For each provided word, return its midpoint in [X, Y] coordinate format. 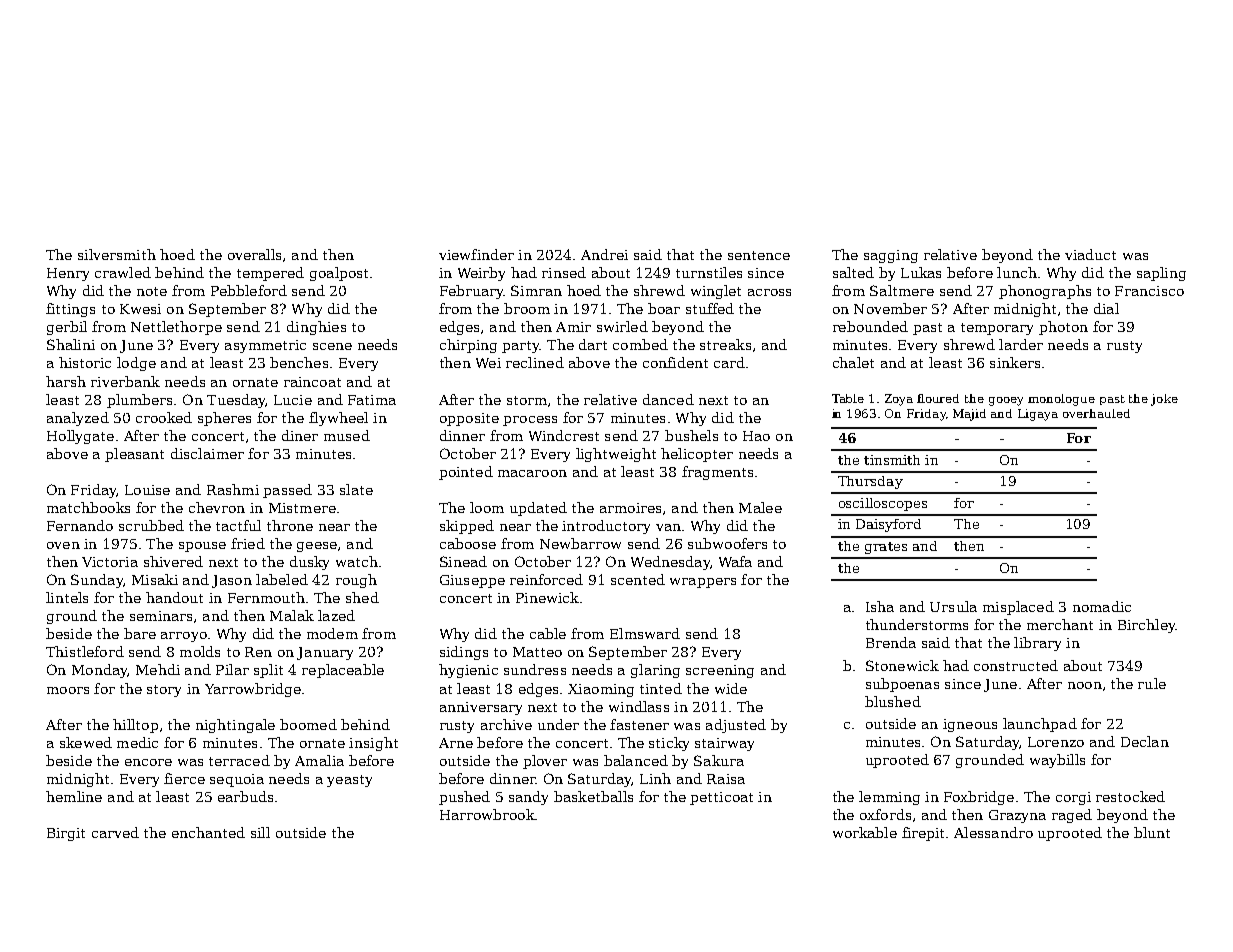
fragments [717, 473]
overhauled [1096, 413]
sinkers [1015, 362]
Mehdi [158, 669]
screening [720, 671]
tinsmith [892, 460]
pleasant [134, 455]
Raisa [726, 779]
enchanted [208, 832]
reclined [535, 362]
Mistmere [302, 508]
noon [1085, 685]
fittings [70, 310]
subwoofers [727, 543]
